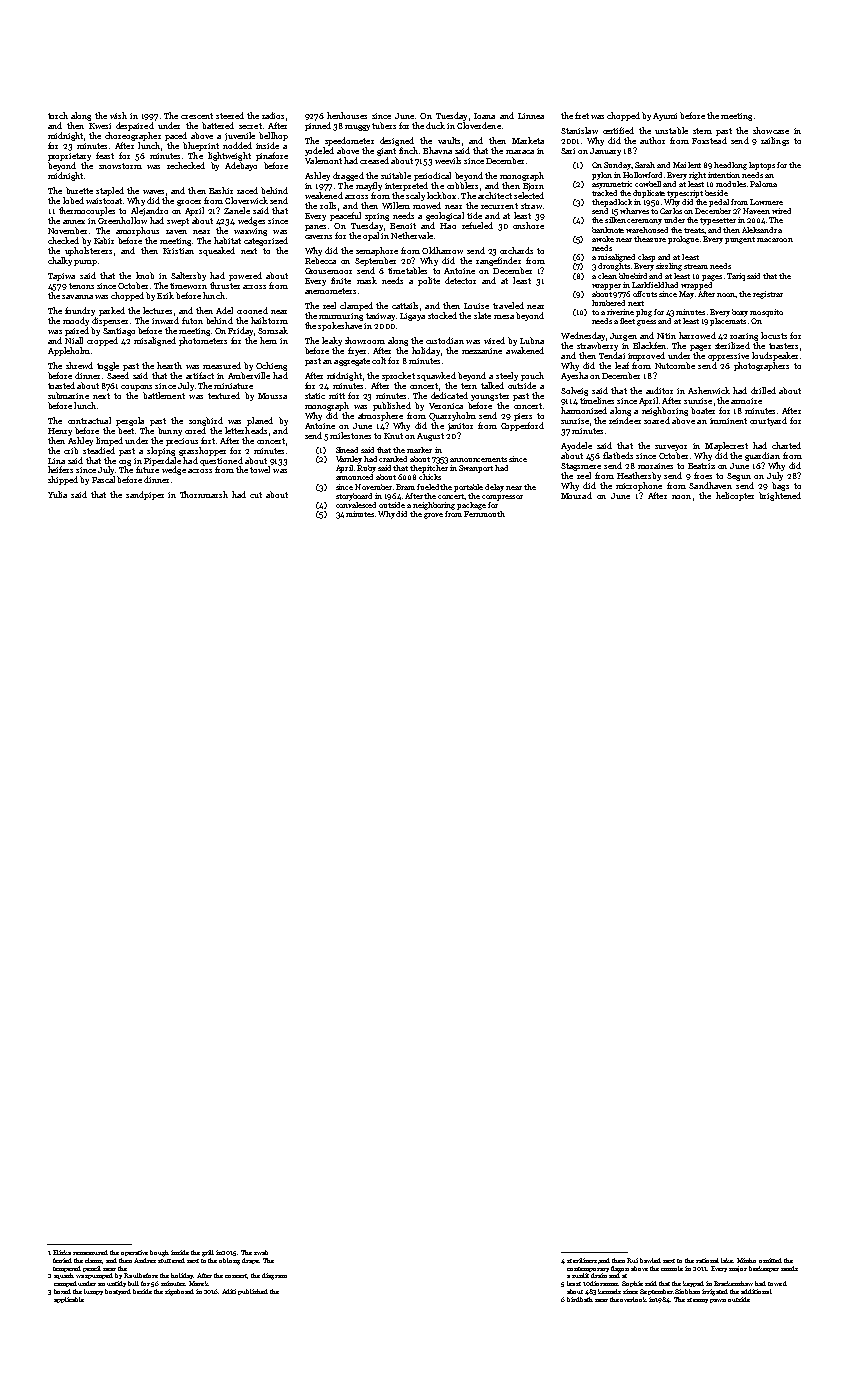 This screenshot has width=849, height=1400. What do you see at coordinates (442, 250) in the screenshot?
I see `Oldharrow` at bounding box center [442, 250].
